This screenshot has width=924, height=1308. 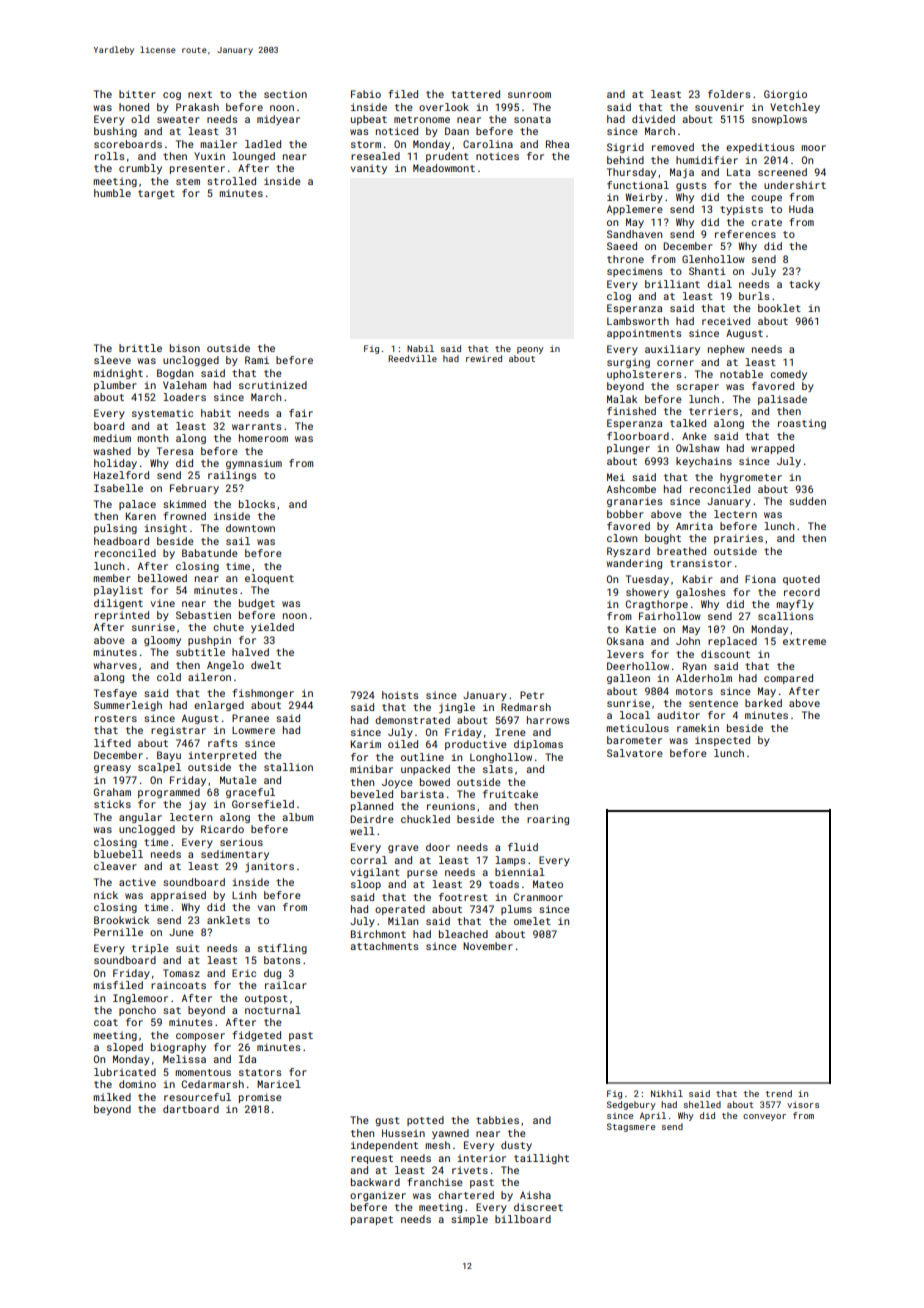 I want to click on simple, so click(x=469, y=1220).
